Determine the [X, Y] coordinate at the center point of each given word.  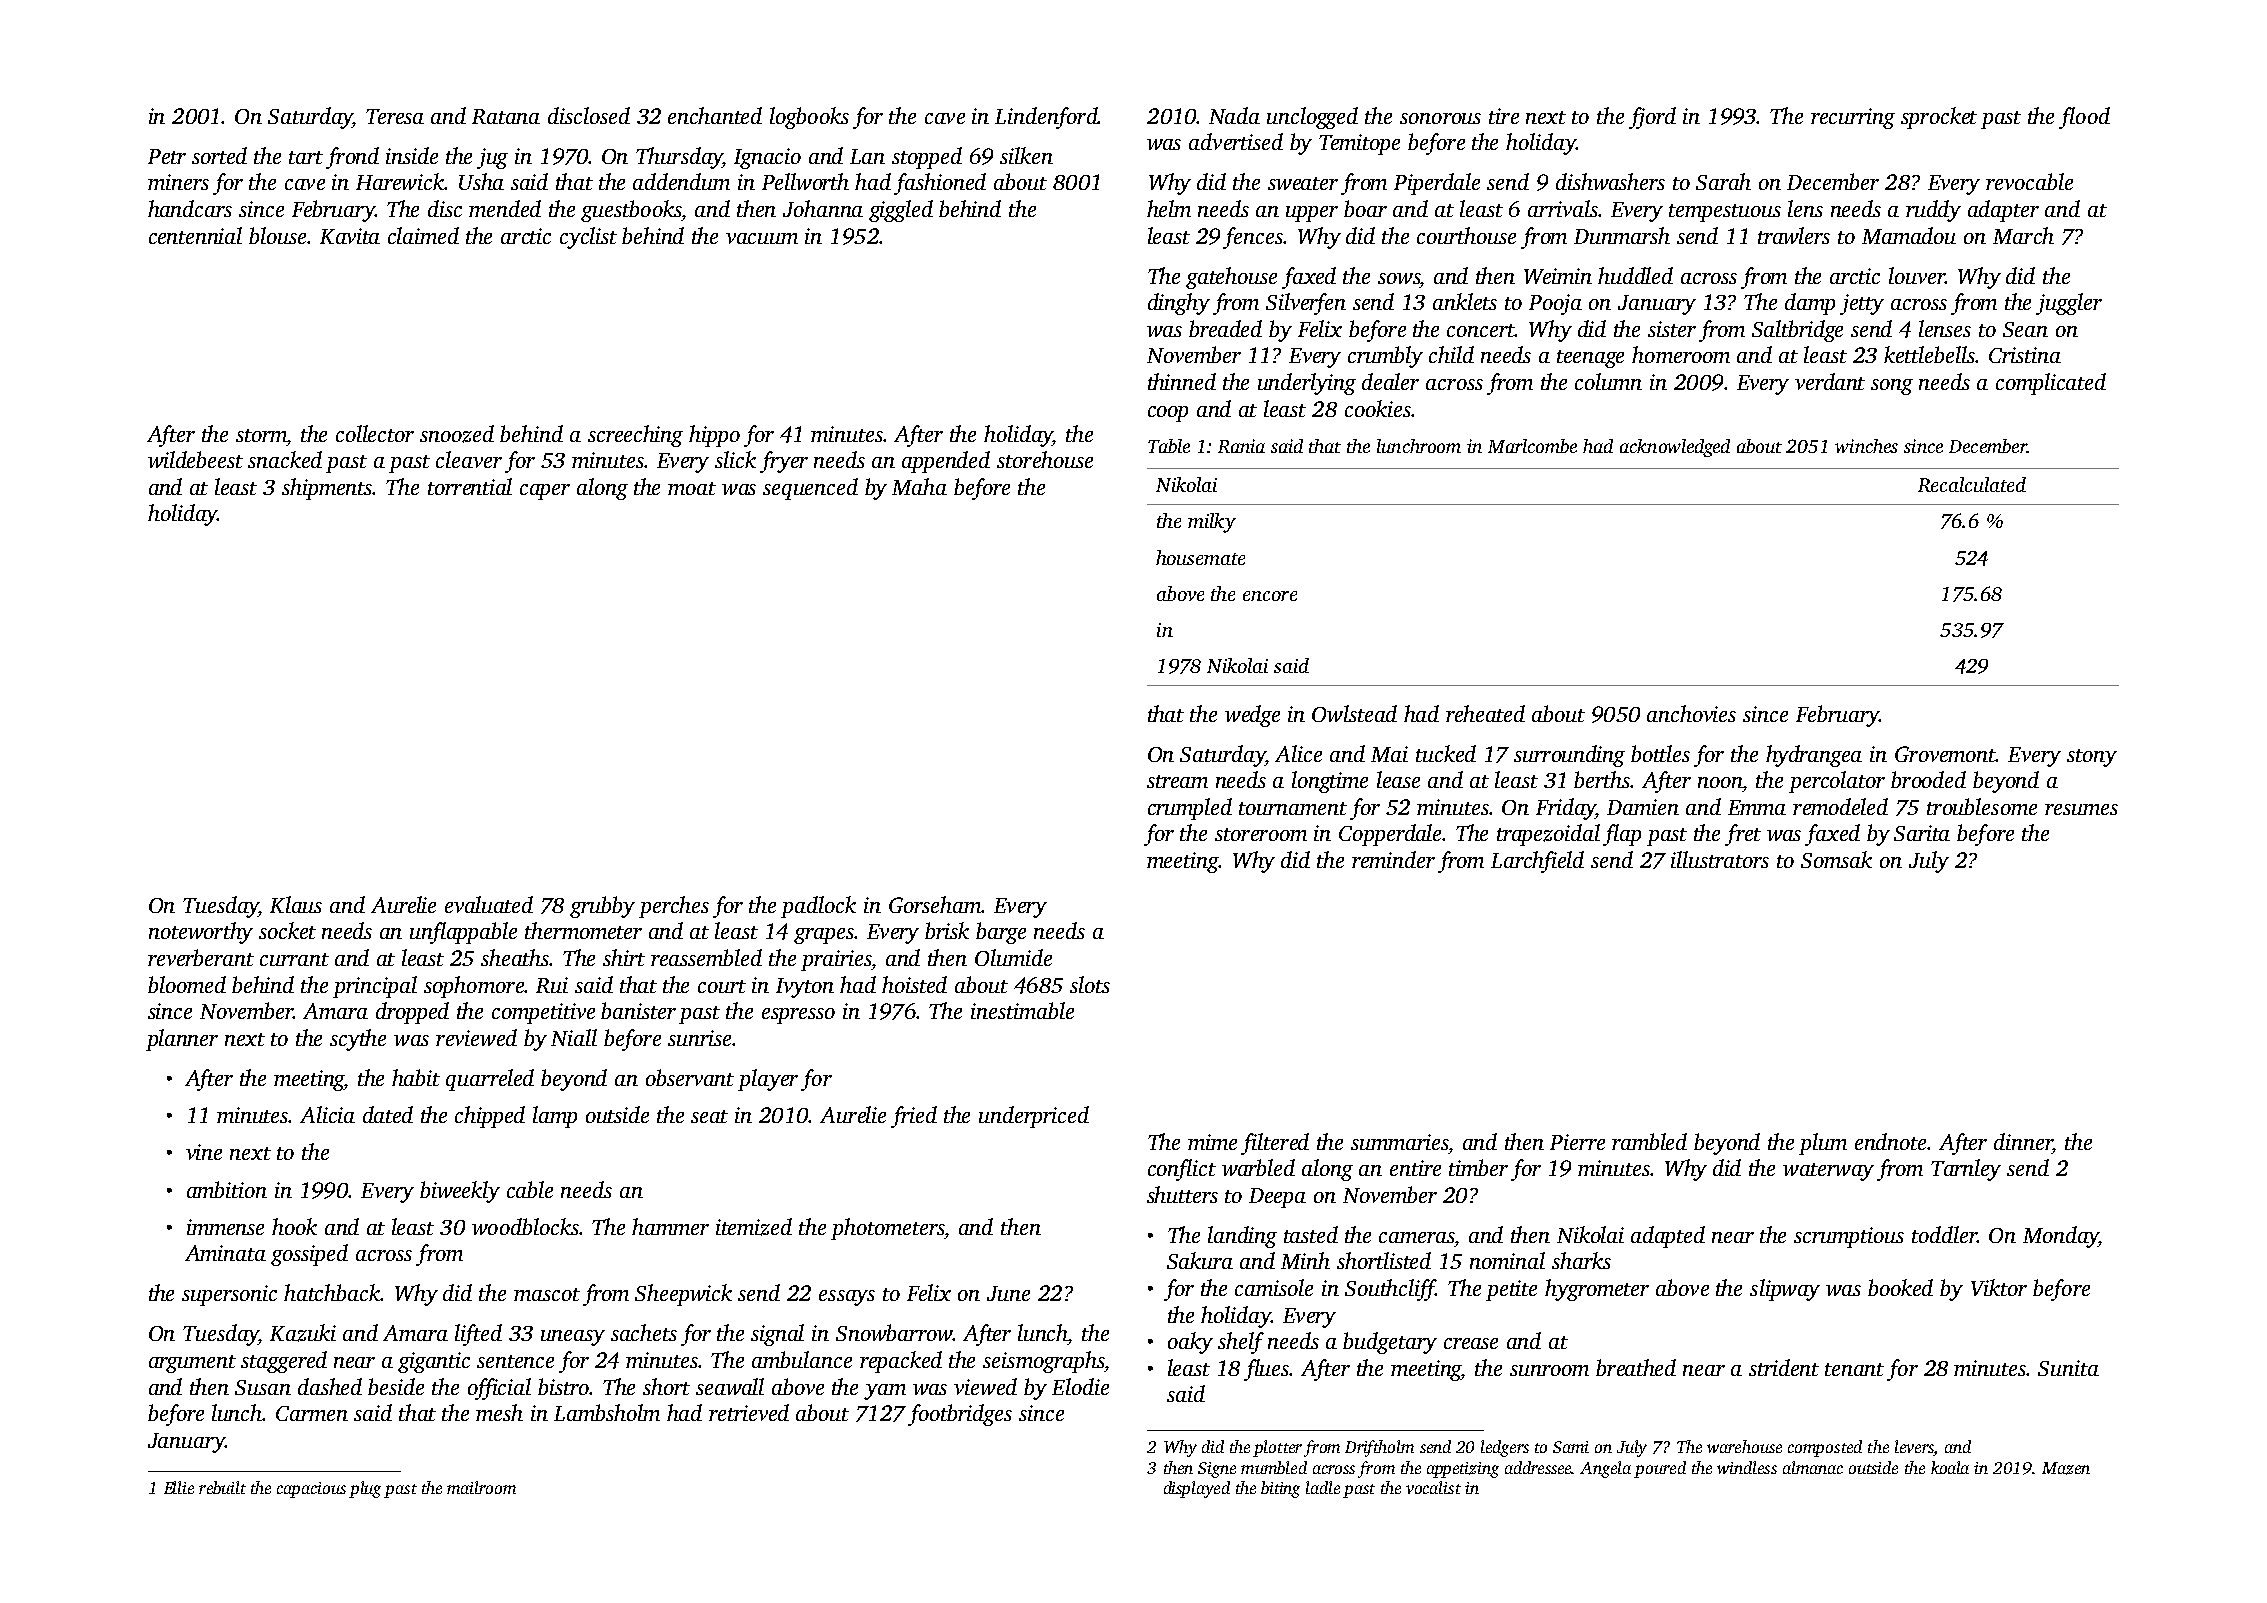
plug [365, 1489]
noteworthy [201, 933]
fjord [1652, 118]
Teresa [395, 116]
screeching [635, 436]
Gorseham [935, 904]
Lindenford [1046, 118]
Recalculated [1972, 484]
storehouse [1045, 459]
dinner [2023, 1141]
